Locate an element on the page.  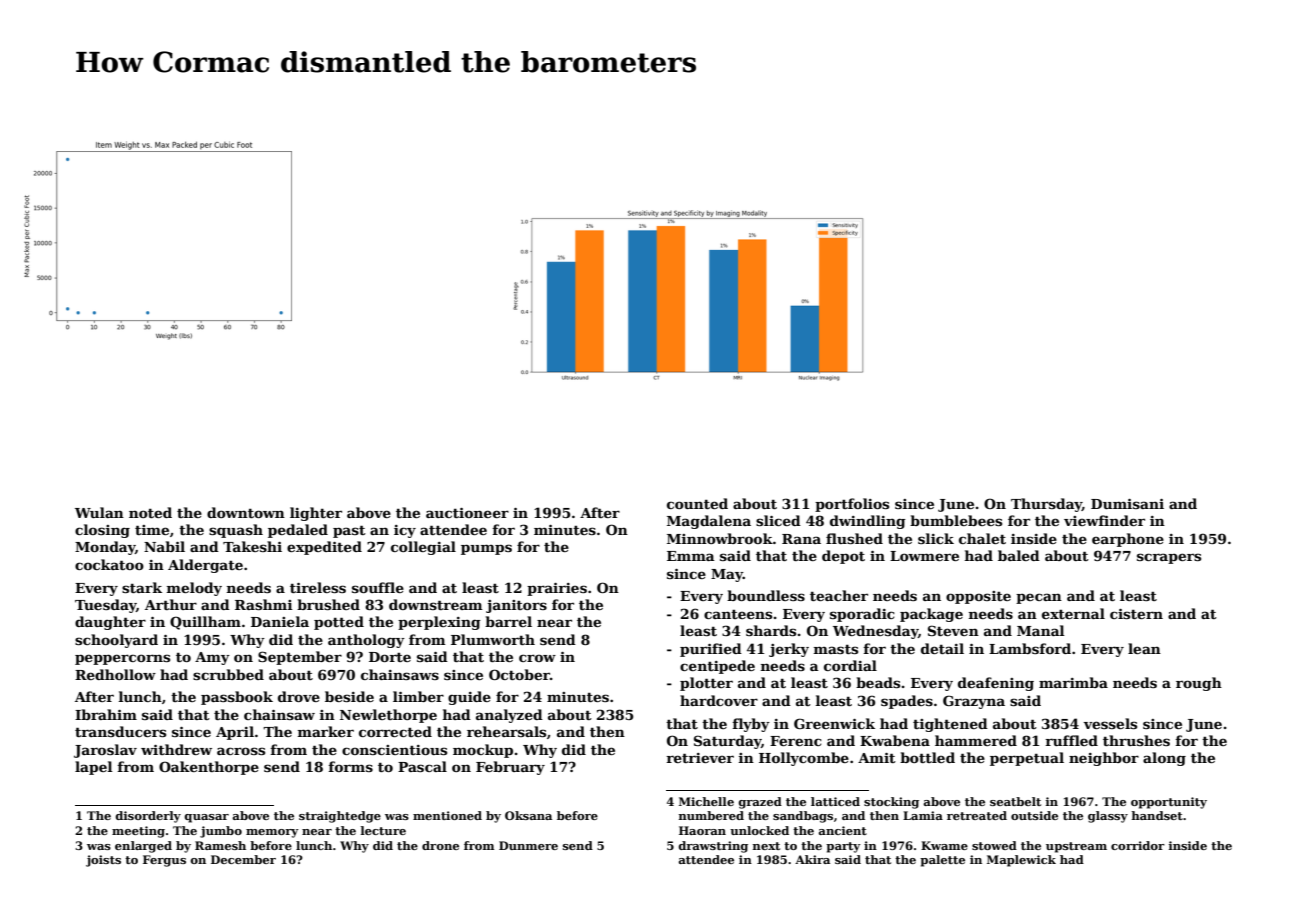
janitors is located at coordinates (516, 606).
